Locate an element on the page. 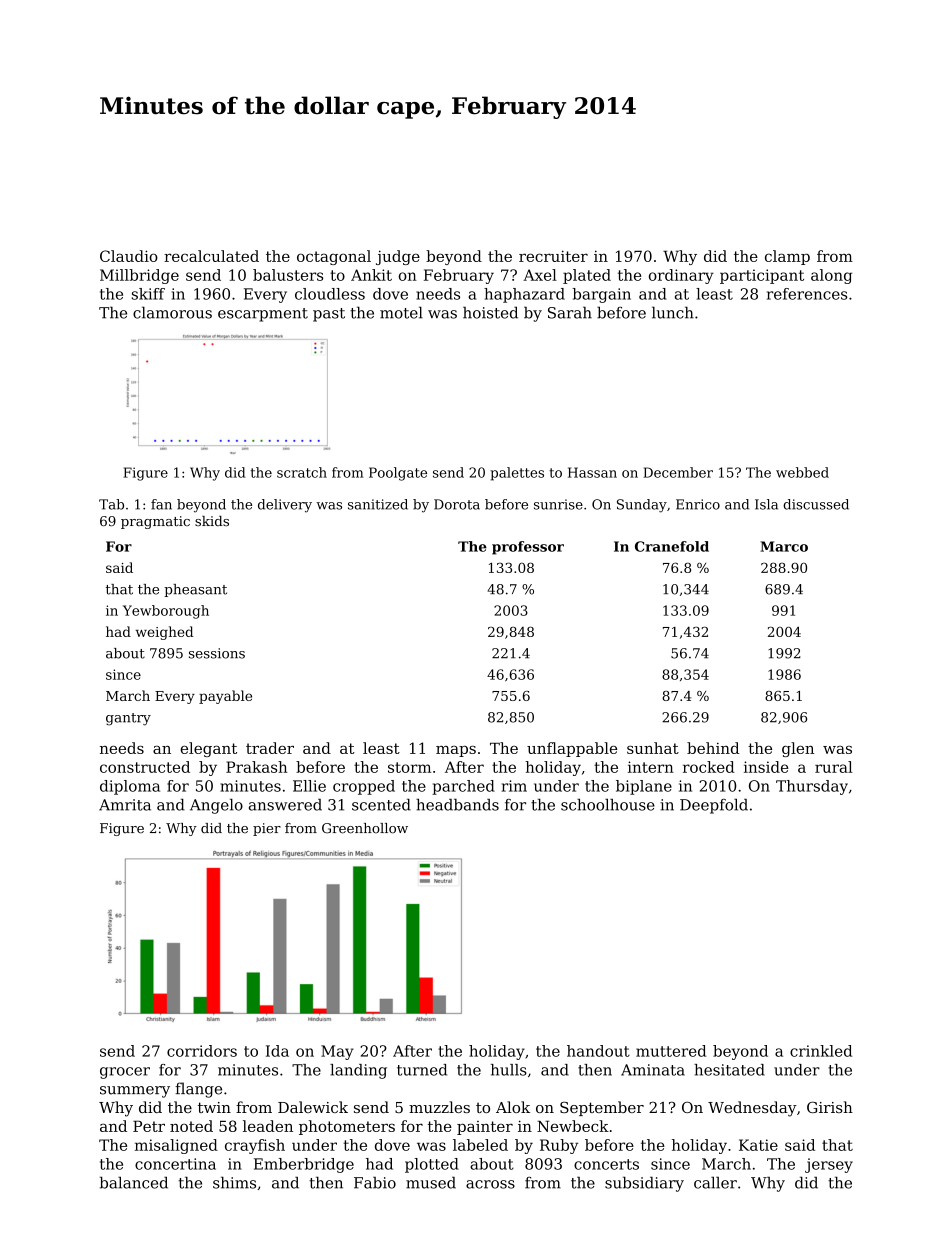 This image has width=952, height=1233. clamorous is located at coordinates (172, 312).
